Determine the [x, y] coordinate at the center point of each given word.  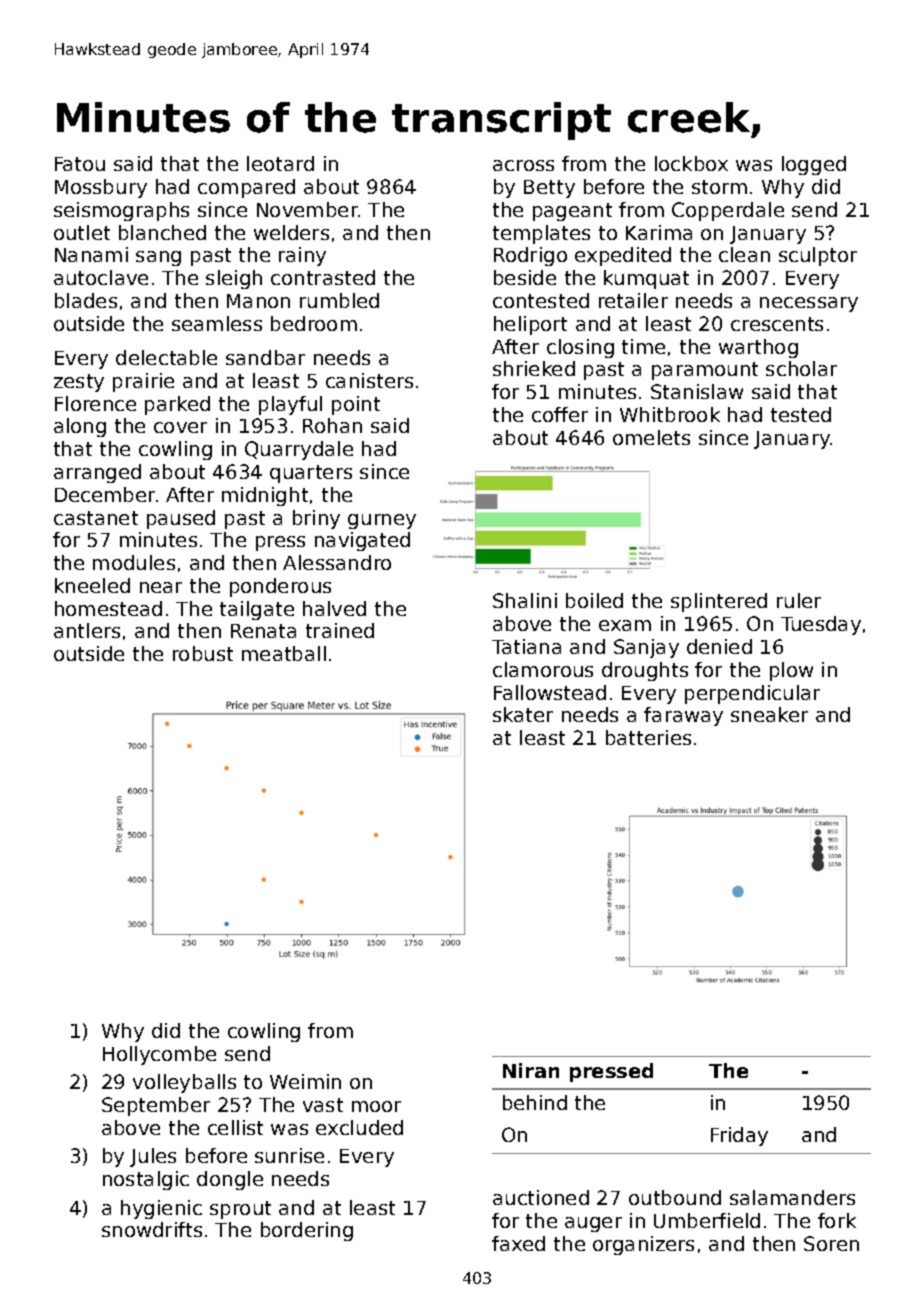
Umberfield [707, 1220]
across [523, 165]
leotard [280, 163]
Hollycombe [159, 1055]
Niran [531, 1070]
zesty [79, 383]
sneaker [769, 714]
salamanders [792, 1197]
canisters [369, 380]
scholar [801, 368]
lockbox [691, 163]
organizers [643, 1245]
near [161, 587]
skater [523, 714]
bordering [307, 1231]
